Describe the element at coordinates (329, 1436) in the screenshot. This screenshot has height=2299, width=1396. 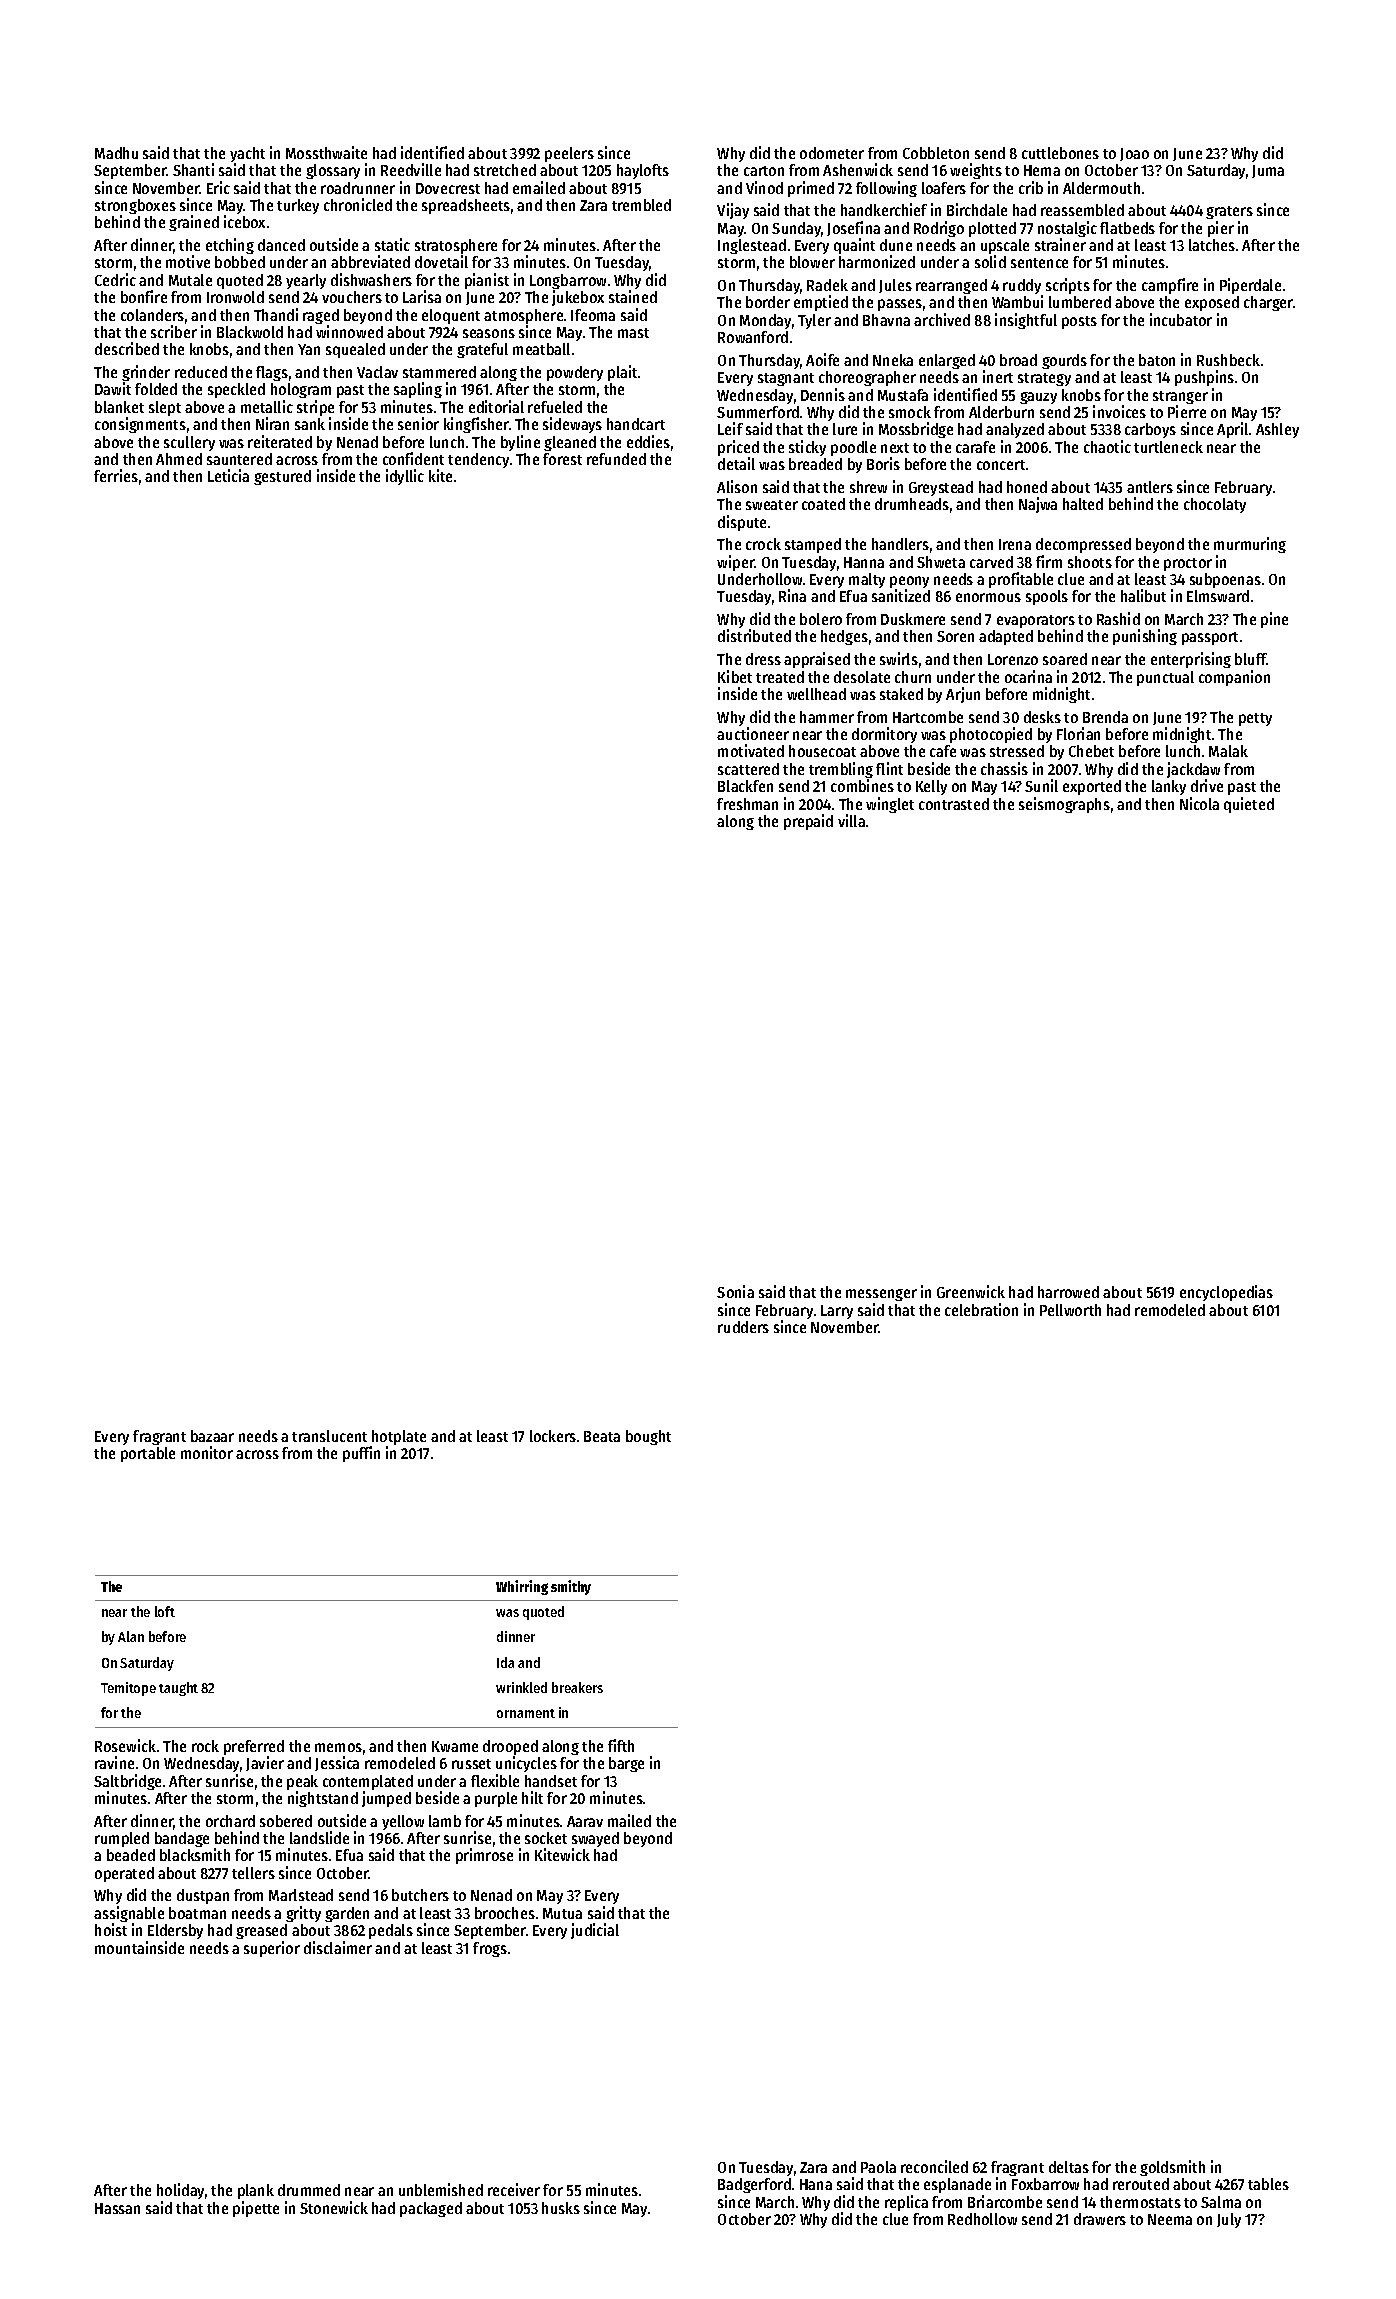
I see `translucent` at that location.
